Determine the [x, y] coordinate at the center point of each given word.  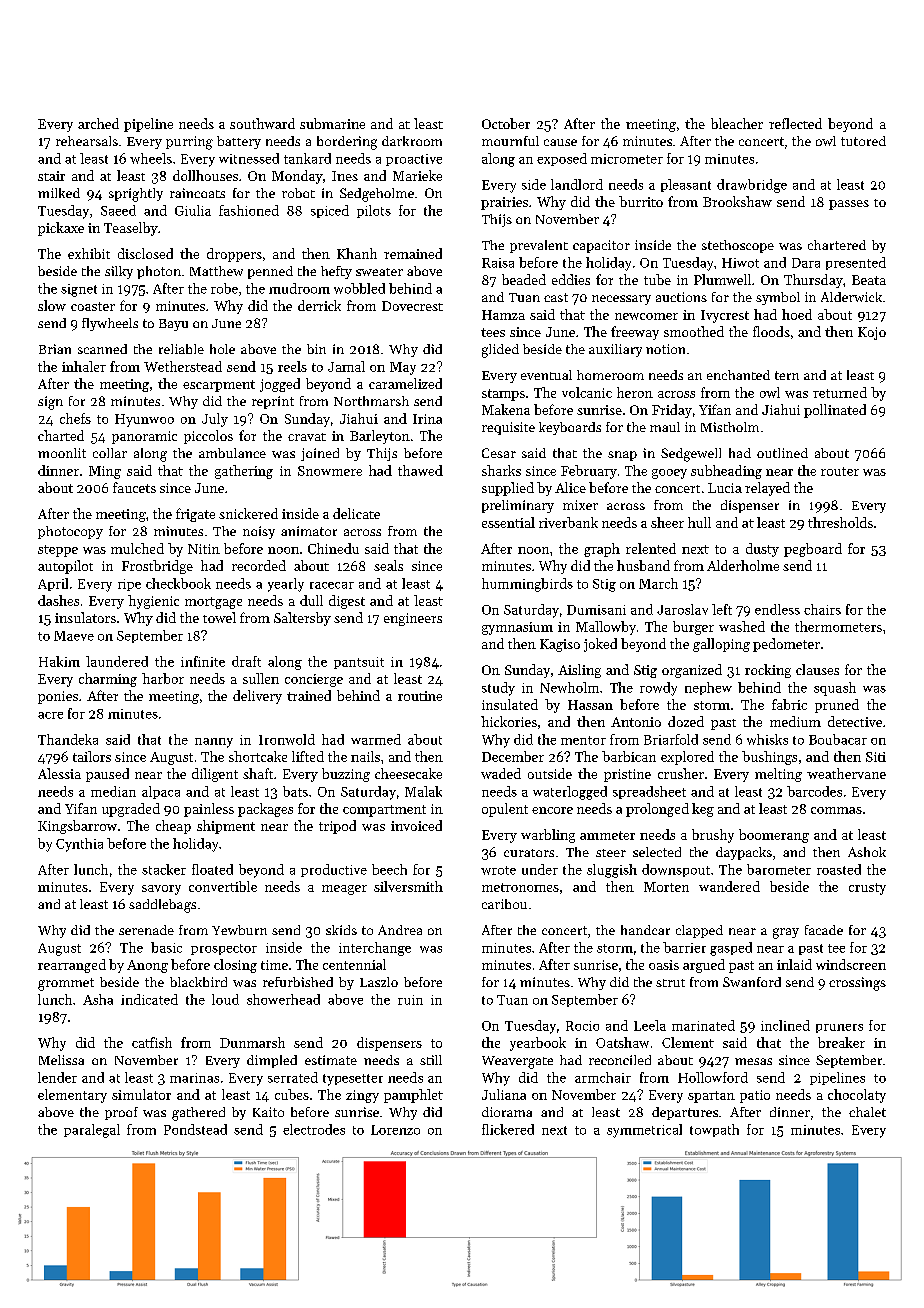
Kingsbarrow [77, 827]
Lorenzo [395, 1130]
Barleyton [380, 437]
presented [856, 263]
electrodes [314, 1129]
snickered [248, 513]
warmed [376, 739]
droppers [234, 255]
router [840, 471]
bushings [769, 758]
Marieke [417, 175]
